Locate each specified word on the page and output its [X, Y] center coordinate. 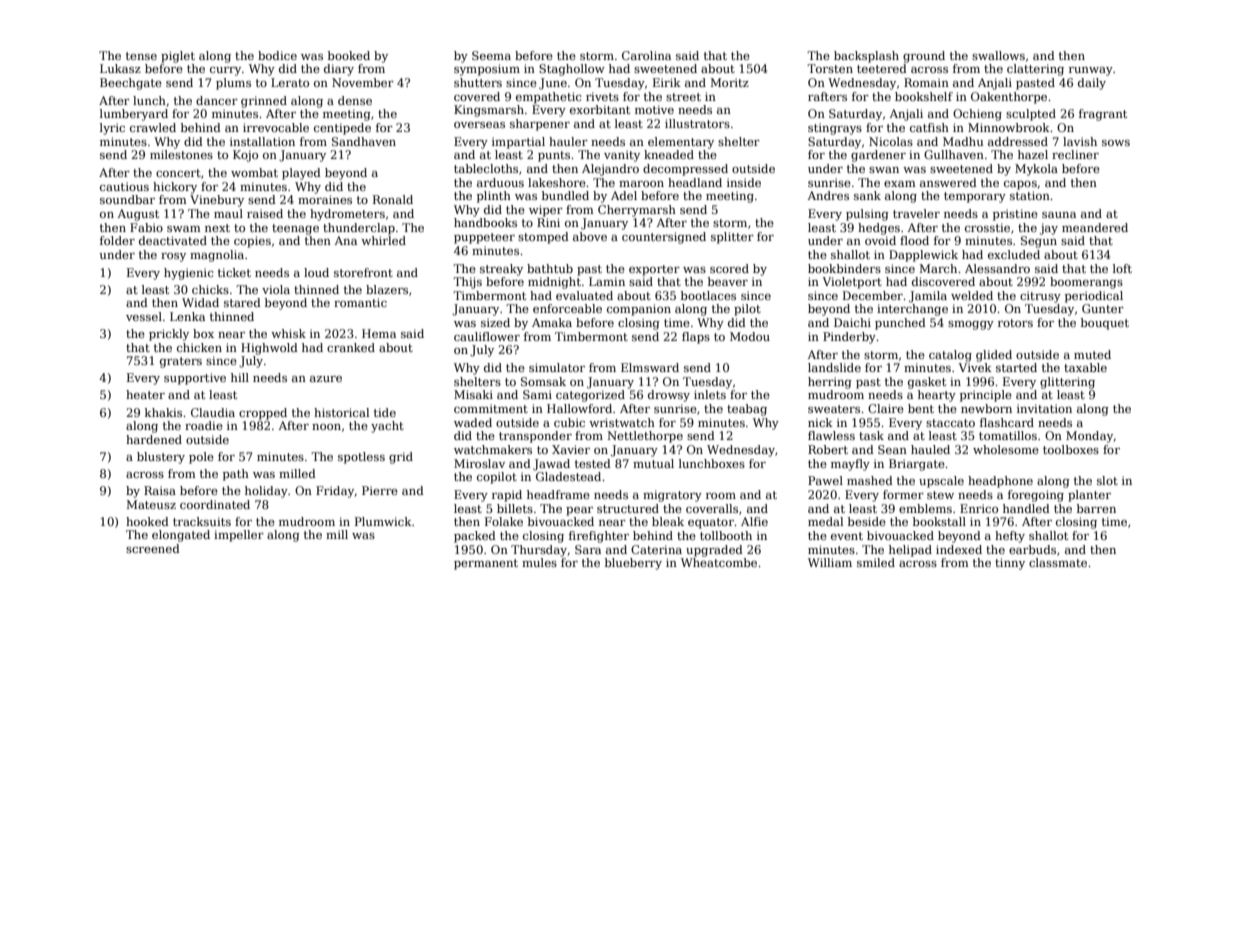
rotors [1015, 323]
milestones [181, 154]
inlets [710, 394]
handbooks [485, 222]
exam [900, 184]
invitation [1044, 408]
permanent [486, 564]
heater [145, 394]
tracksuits [202, 521]
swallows [998, 55]
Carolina [646, 55]
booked [349, 55]
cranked [351, 347]
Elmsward [650, 367]
